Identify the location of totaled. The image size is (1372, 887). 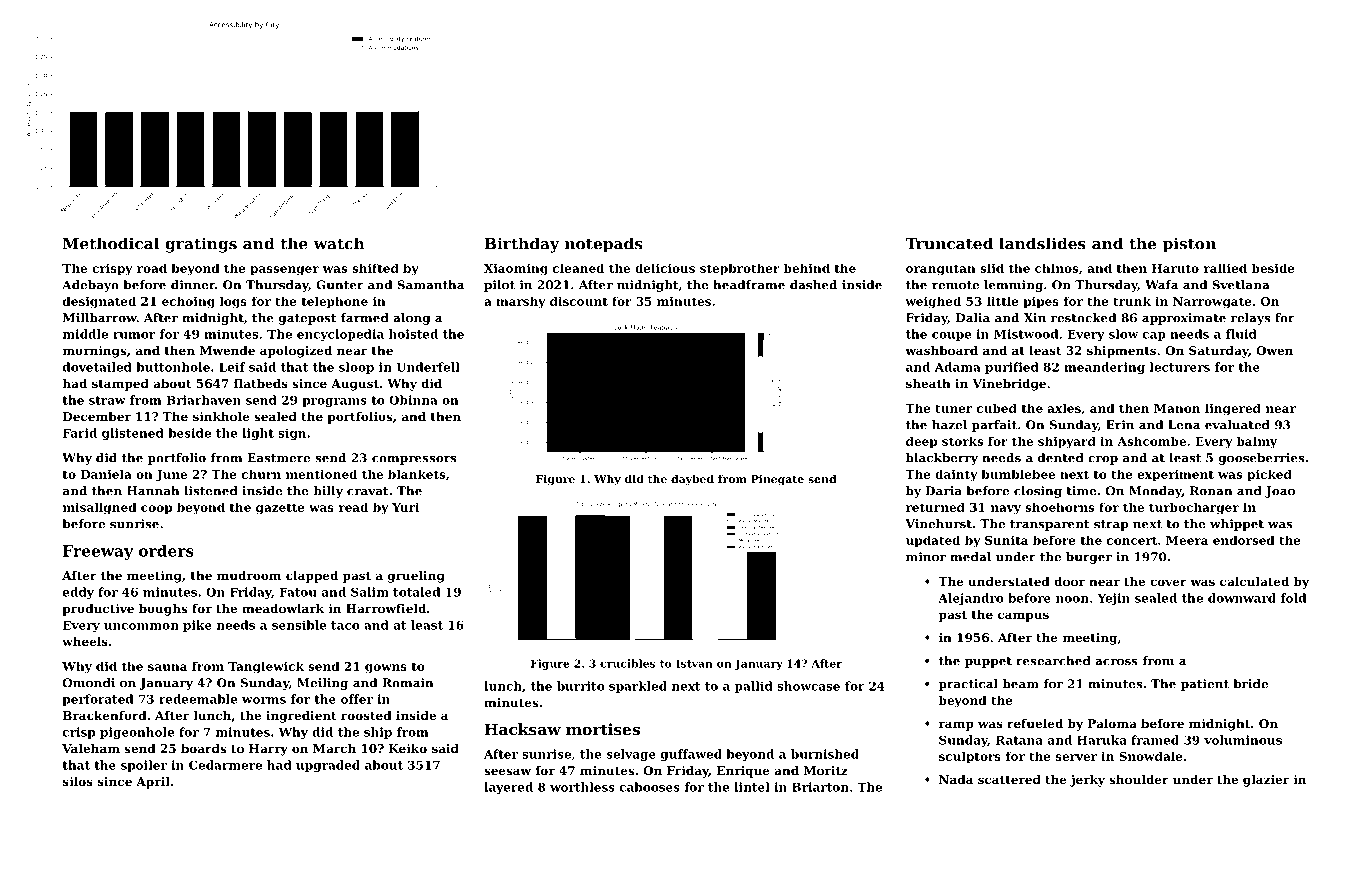
(416, 592).
